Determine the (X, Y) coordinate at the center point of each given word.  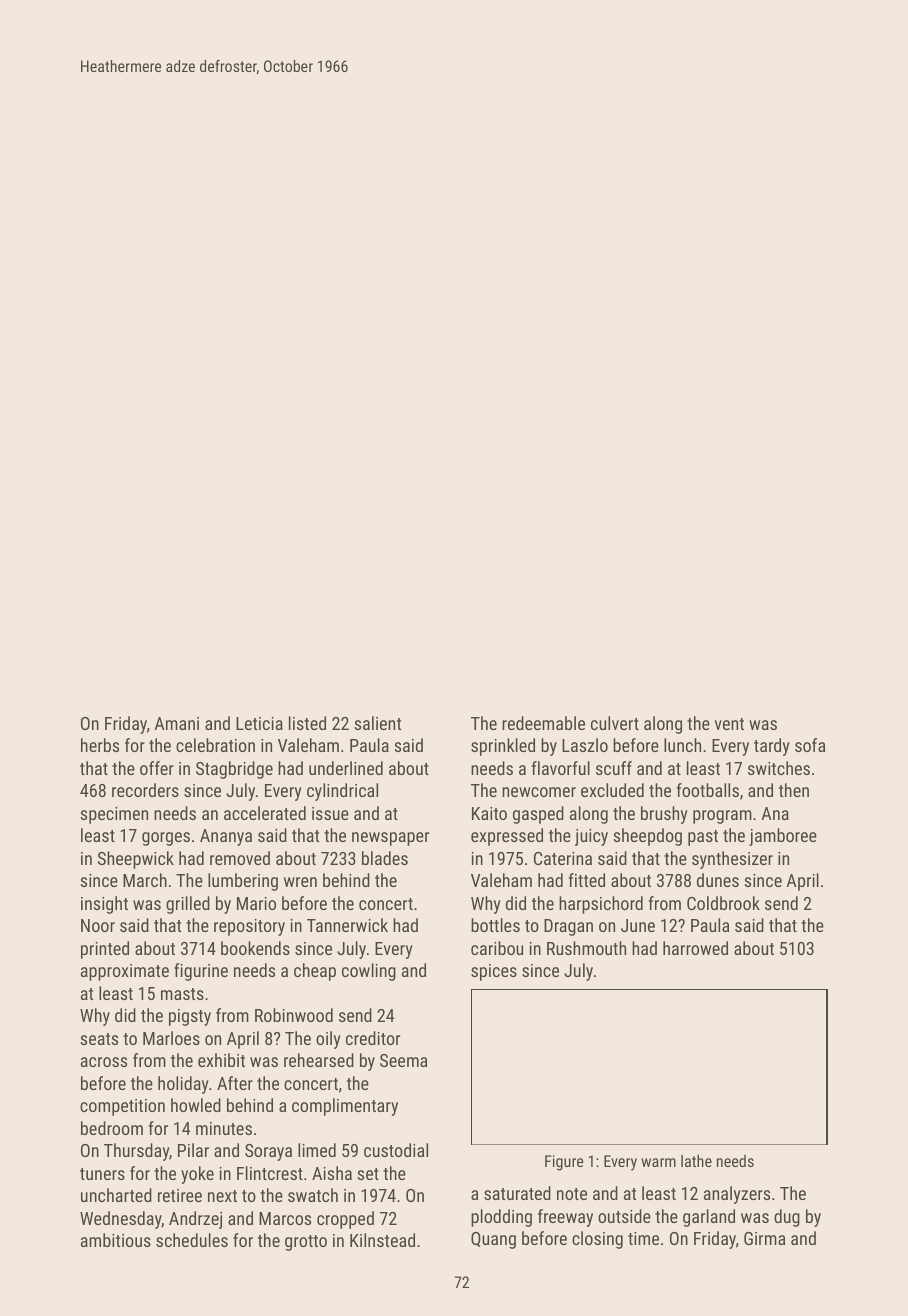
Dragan (568, 927)
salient (377, 723)
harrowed (695, 948)
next (222, 1196)
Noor (98, 925)
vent (729, 724)
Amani (177, 723)
